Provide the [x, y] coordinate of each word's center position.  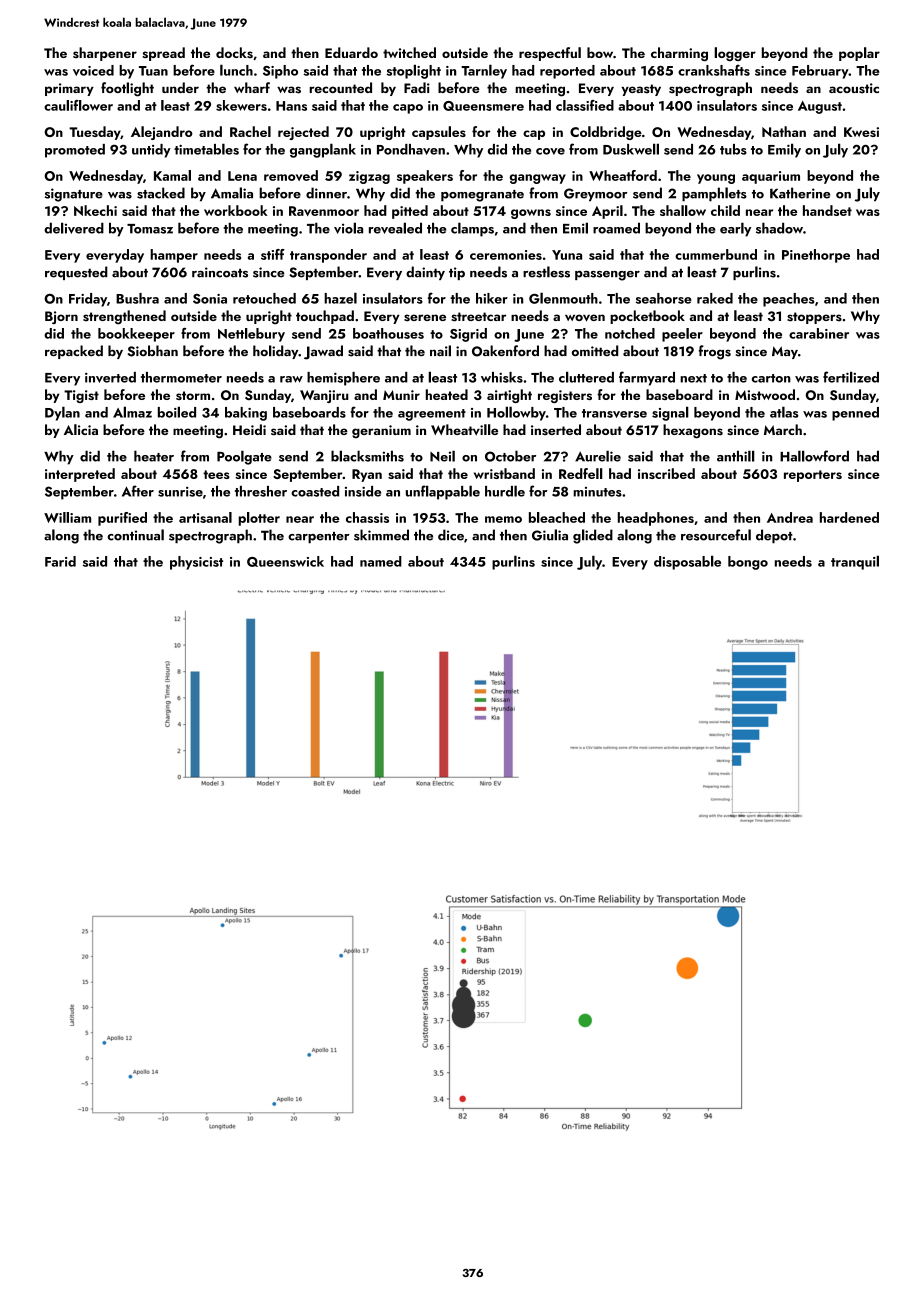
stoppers [814, 318]
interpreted [80, 475]
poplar [859, 54]
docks [234, 52]
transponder [328, 256]
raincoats [220, 272]
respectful [550, 54]
